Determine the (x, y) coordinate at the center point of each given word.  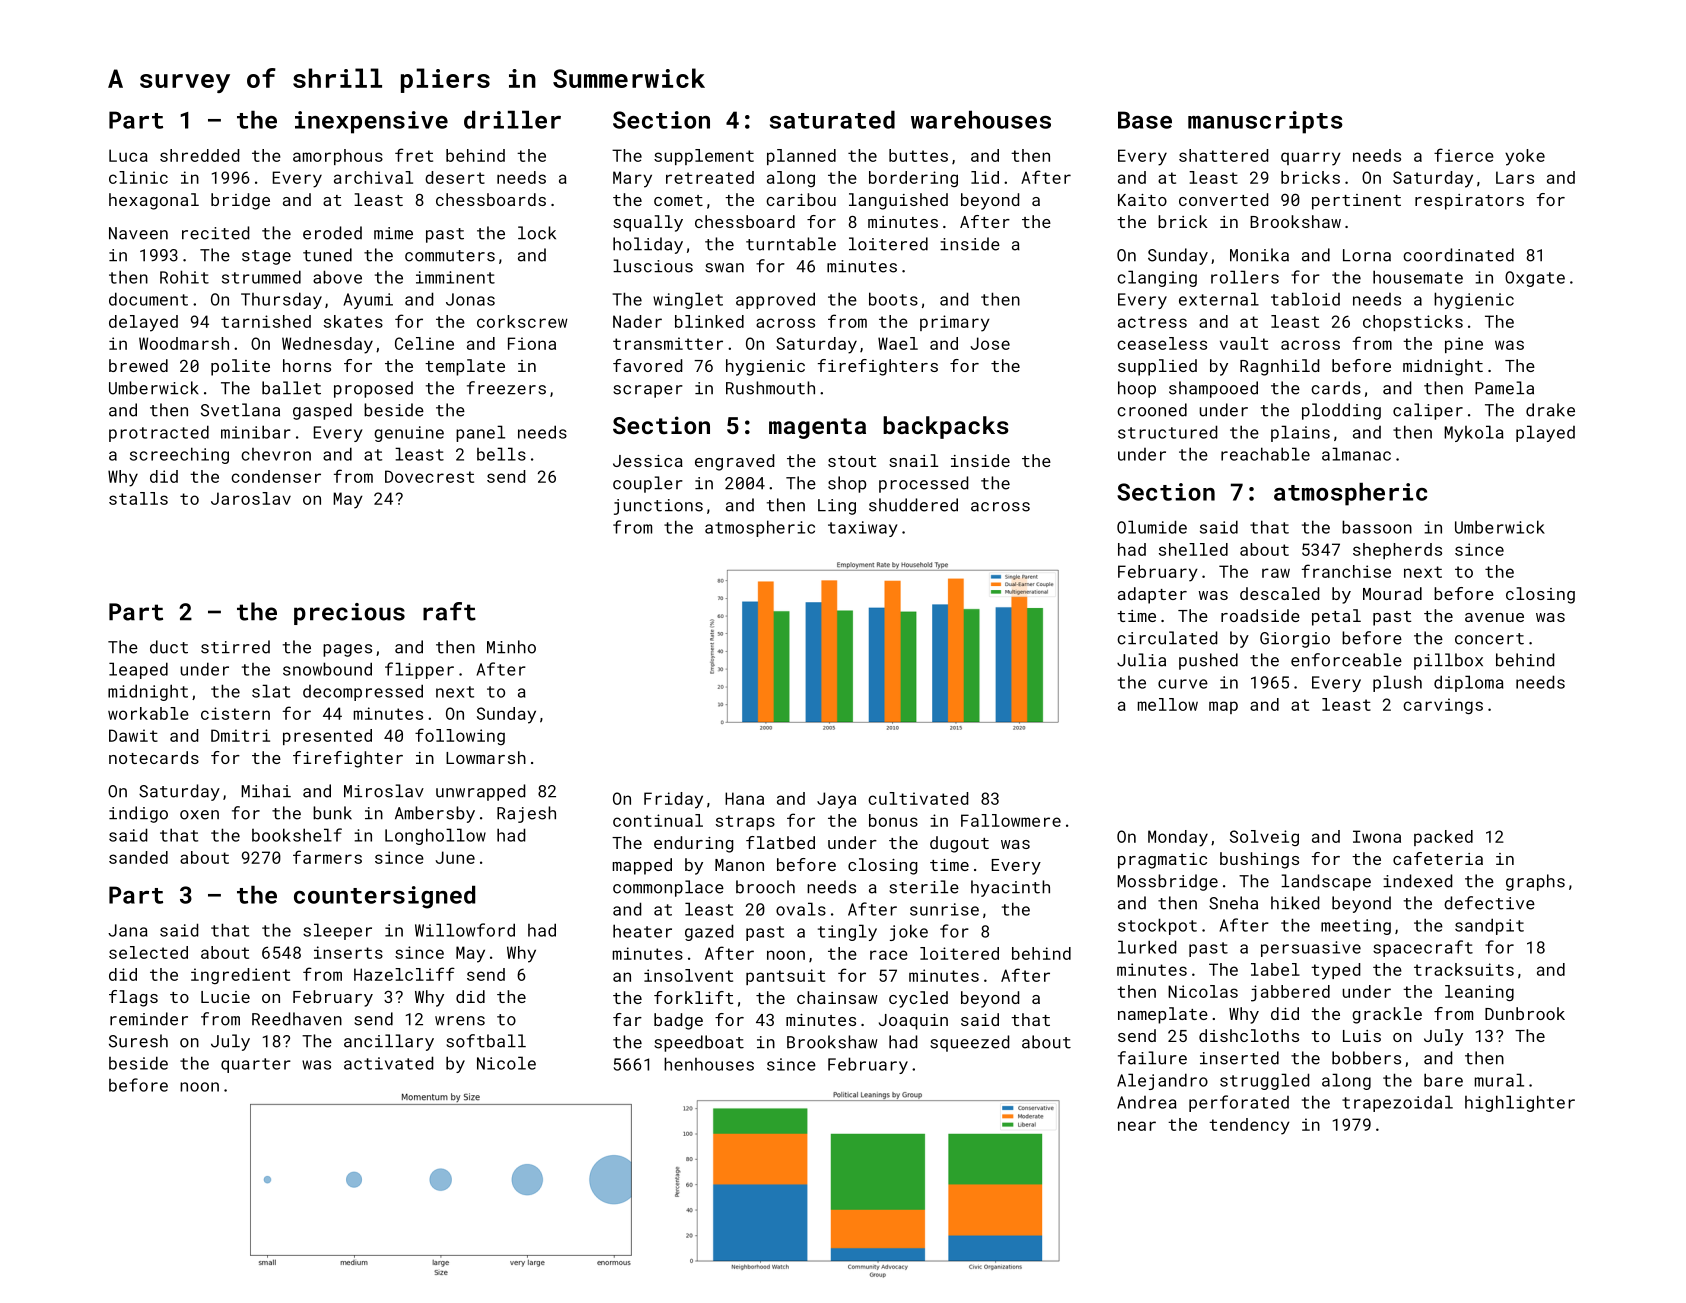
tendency (1249, 1126)
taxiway (863, 529)
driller (512, 120)
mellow (1168, 704)
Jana (128, 930)
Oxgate (1535, 279)
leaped (138, 670)
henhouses (709, 1064)
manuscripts (1265, 122)
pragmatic (1162, 861)
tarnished (266, 321)
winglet (688, 300)
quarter (256, 1065)
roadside (1260, 615)
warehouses (981, 120)
